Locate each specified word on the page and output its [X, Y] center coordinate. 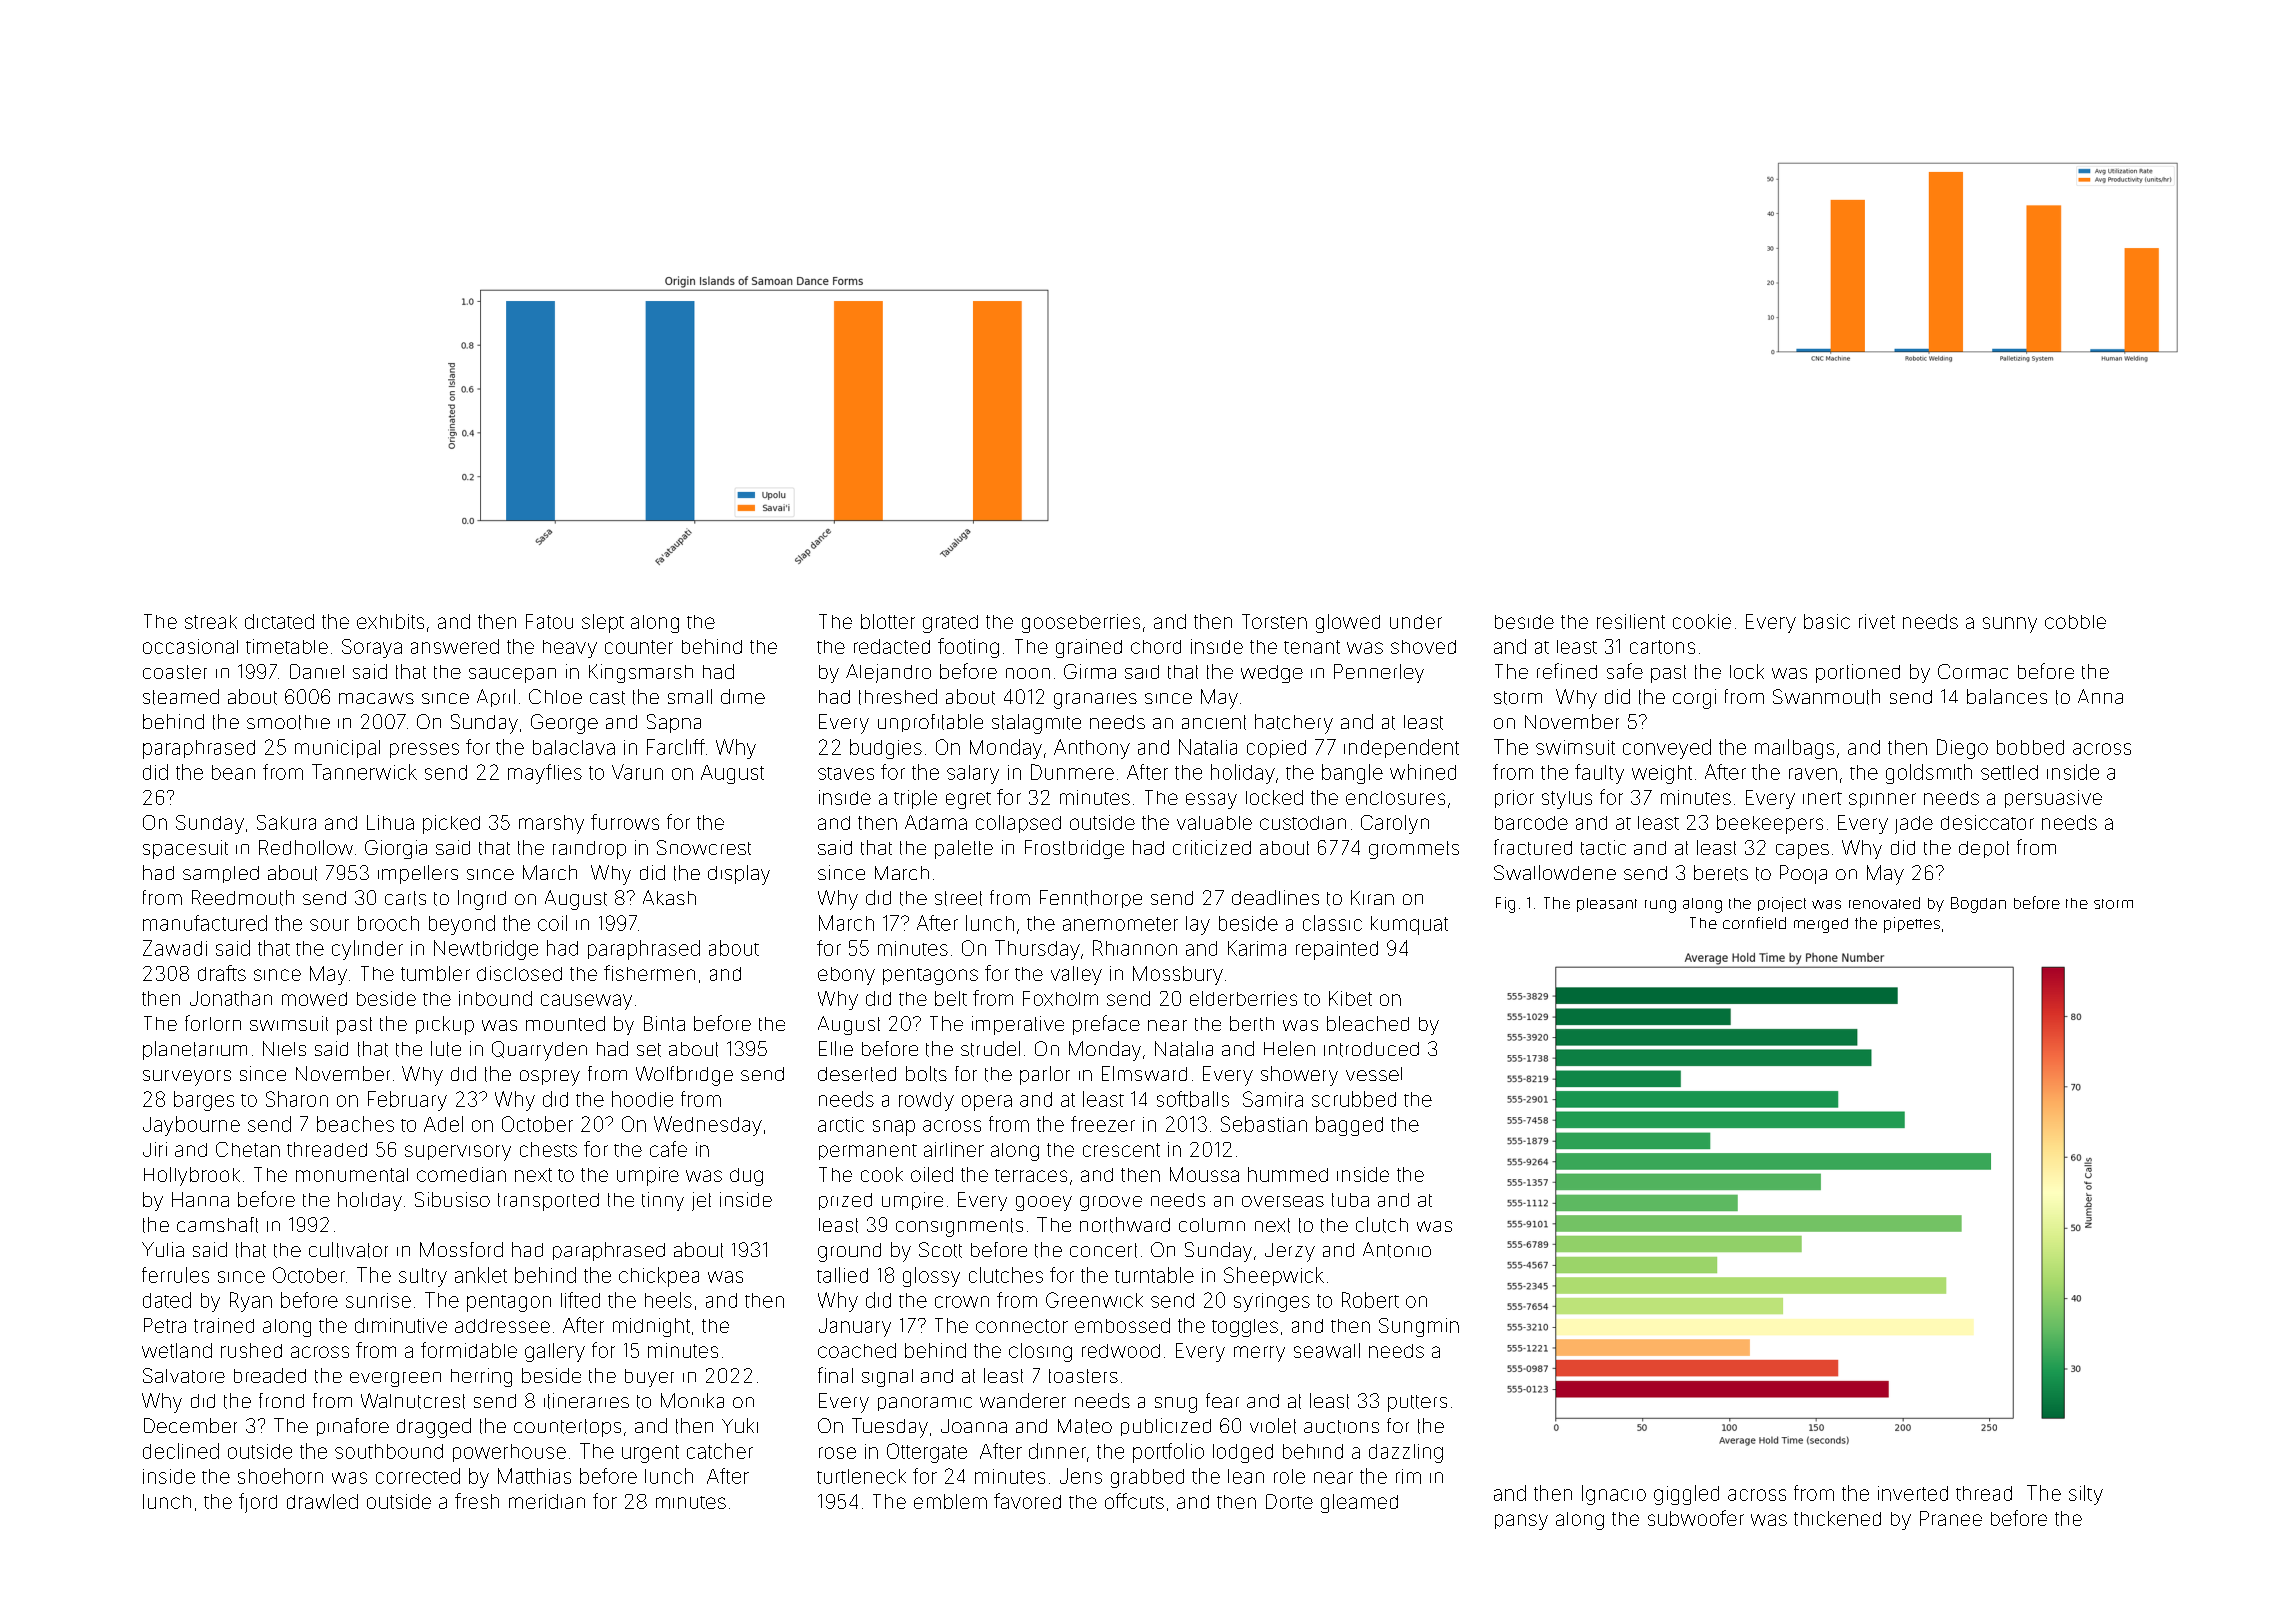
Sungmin [1419, 1327]
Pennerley [1379, 673]
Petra [165, 1325]
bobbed [2030, 747]
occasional [190, 646]
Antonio [1397, 1250]
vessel [1374, 1074]
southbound [389, 1451]
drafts [222, 973]
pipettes [1912, 925]
